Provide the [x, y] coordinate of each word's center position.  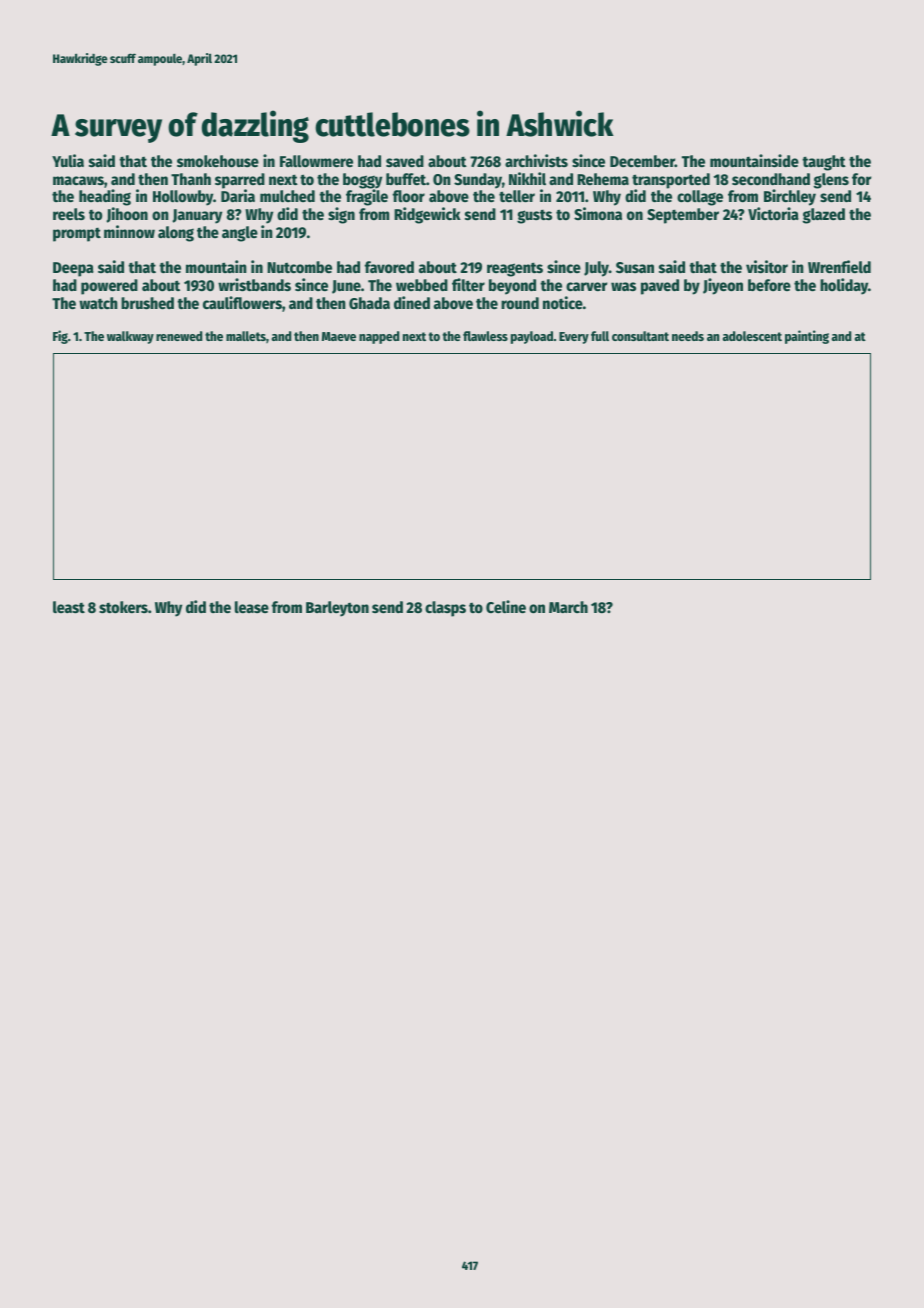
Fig [60, 337]
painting [807, 337]
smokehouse [218, 161]
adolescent [752, 336]
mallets [246, 336]
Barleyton [337, 609]
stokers [123, 607]
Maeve [339, 336]
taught [824, 163]
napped [379, 337]
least [69, 607]
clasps [445, 609]
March [568, 607]
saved [405, 161]
